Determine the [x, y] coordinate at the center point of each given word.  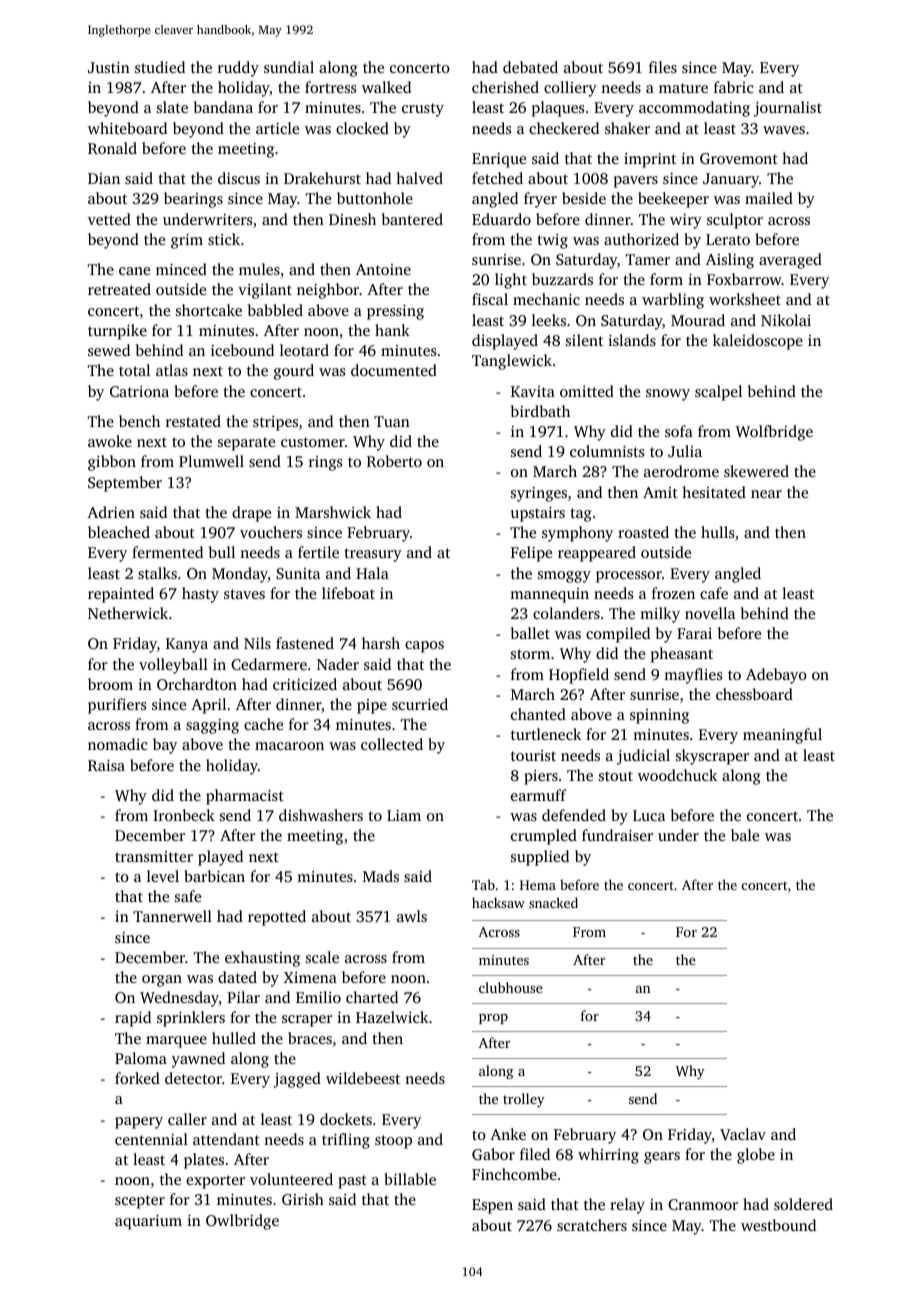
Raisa [106, 765]
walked [386, 87]
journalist [788, 109]
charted [372, 997]
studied [160, 67]
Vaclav [743, 1134]
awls [412, 916]
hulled [234, 1038]
